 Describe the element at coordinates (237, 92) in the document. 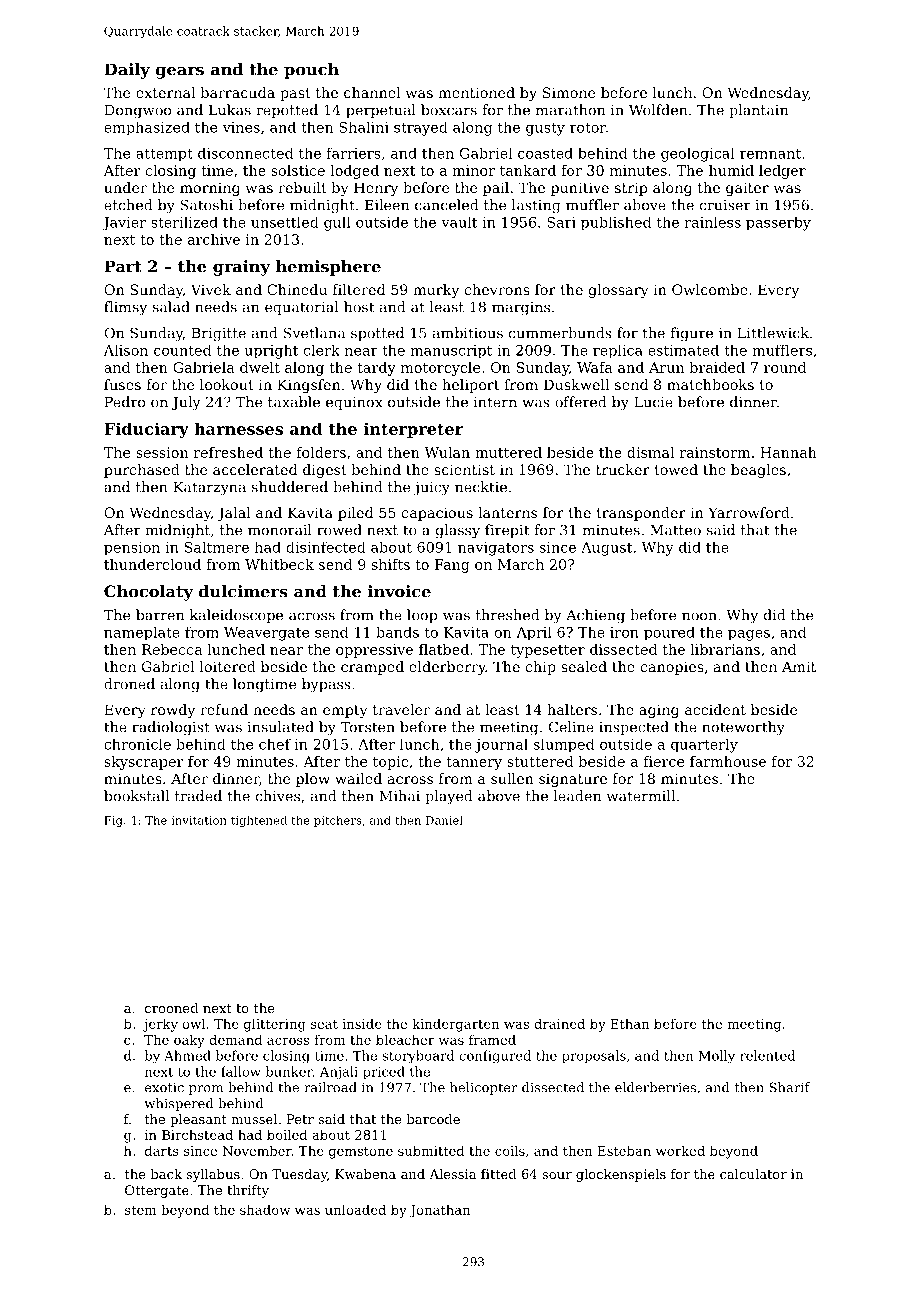

I see `barracuda` at that location.
